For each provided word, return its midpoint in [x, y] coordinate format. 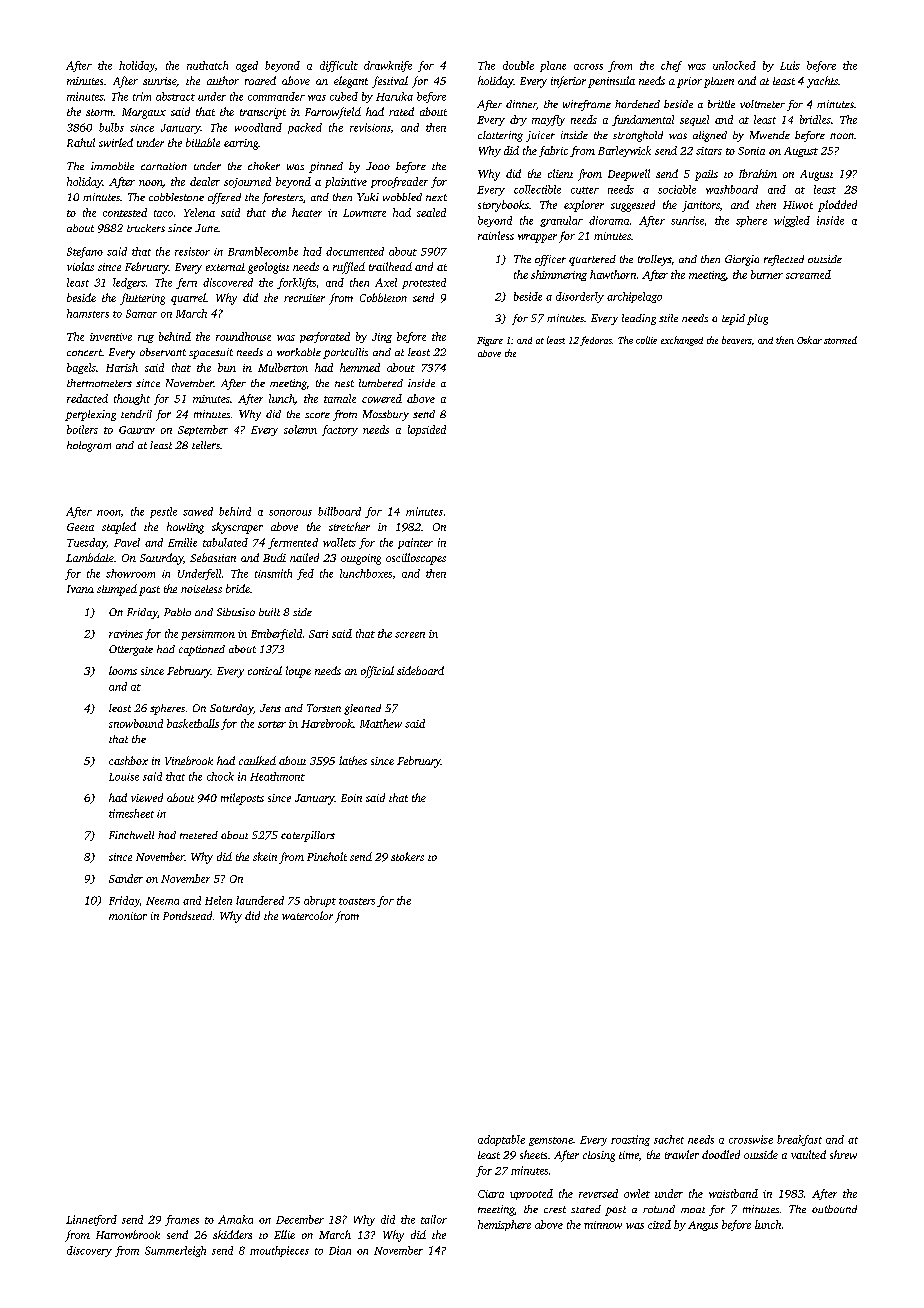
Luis [790, 65]
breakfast [799, 1140]
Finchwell [131, 835]
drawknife [388, 66]
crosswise [751, 1139]
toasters [357, 901]
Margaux [144, 113]
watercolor [307, 915]
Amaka [235, 1219]
